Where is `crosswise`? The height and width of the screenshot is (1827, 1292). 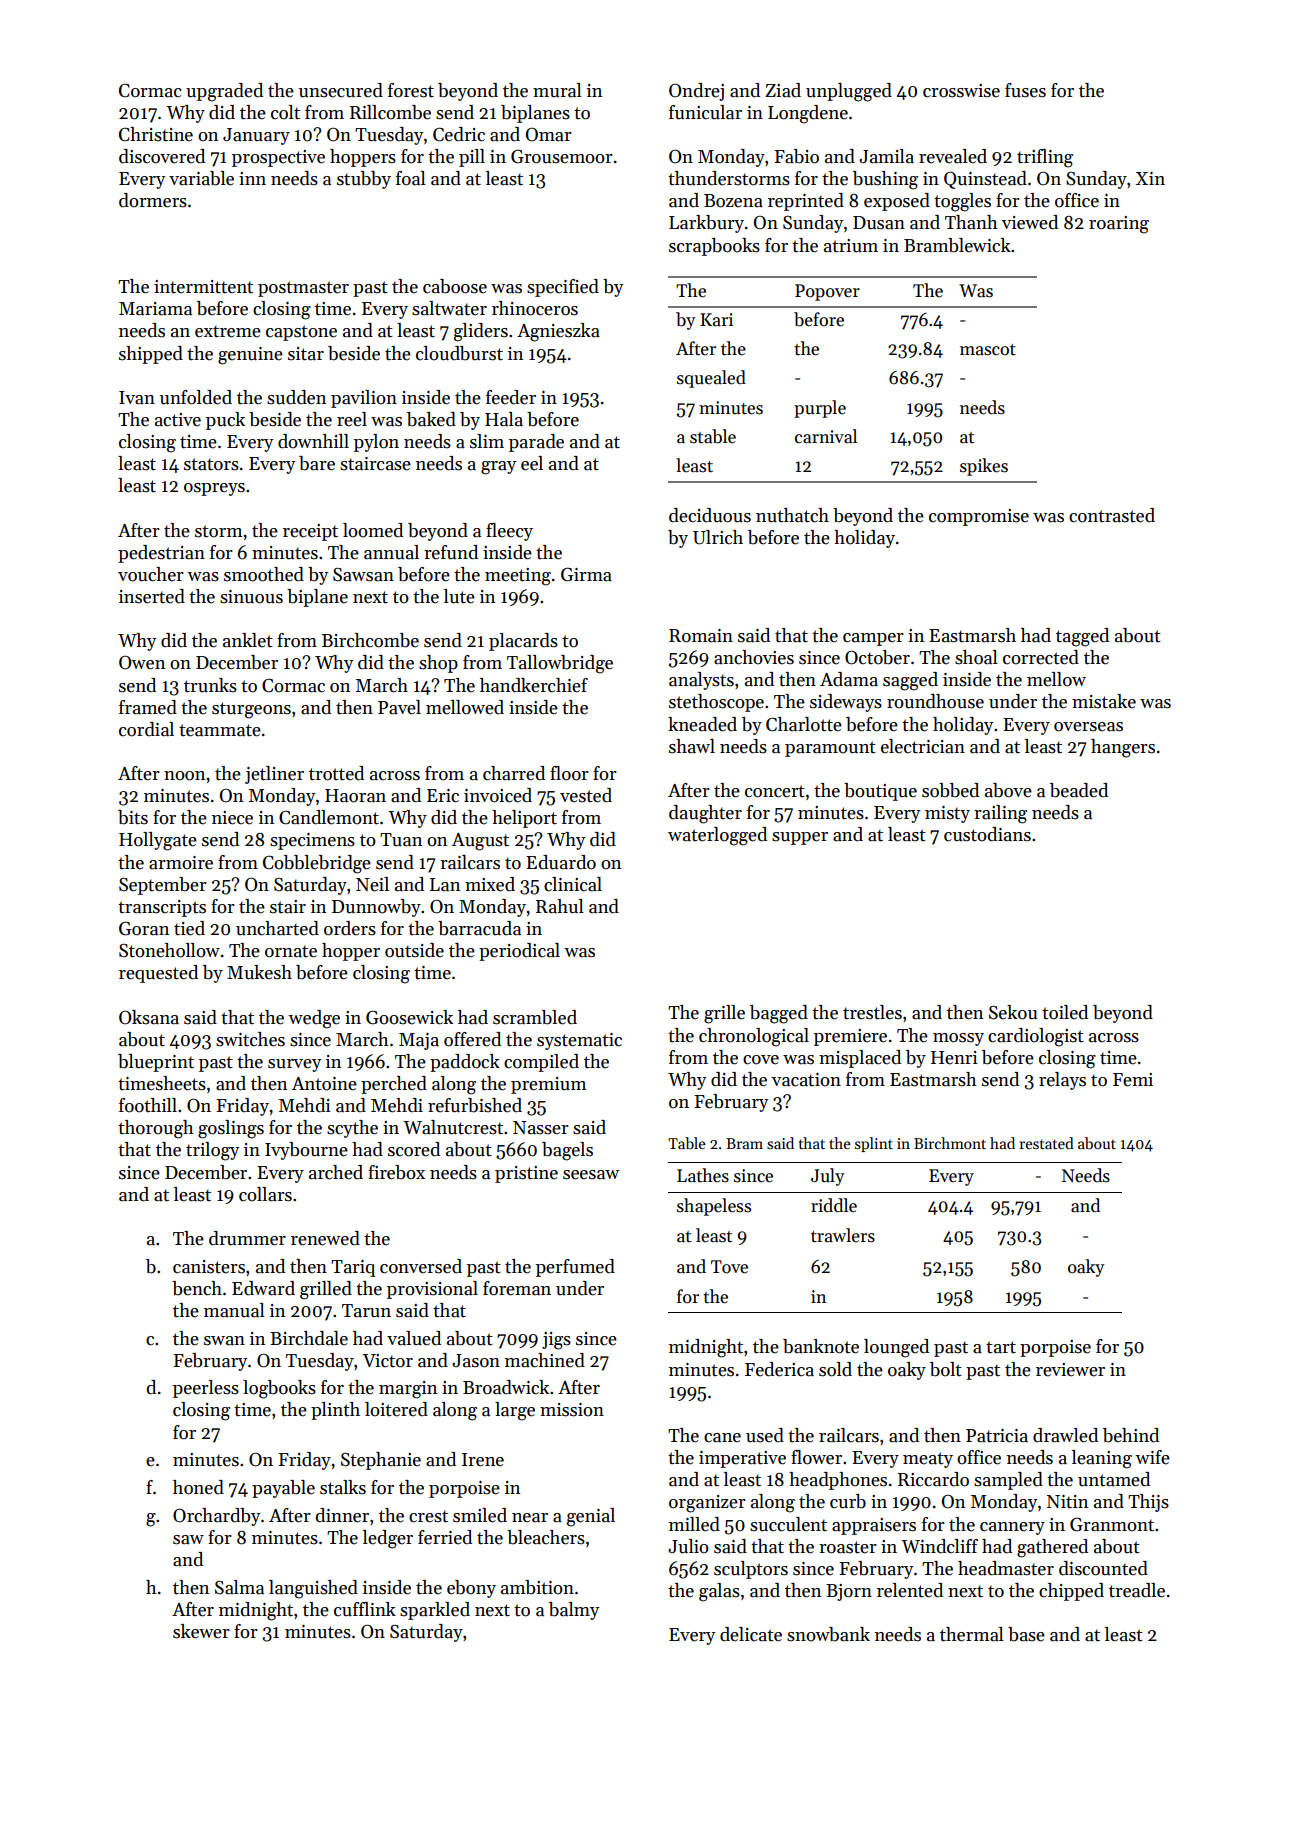
crosswise is located at coordinates (961, 91).
